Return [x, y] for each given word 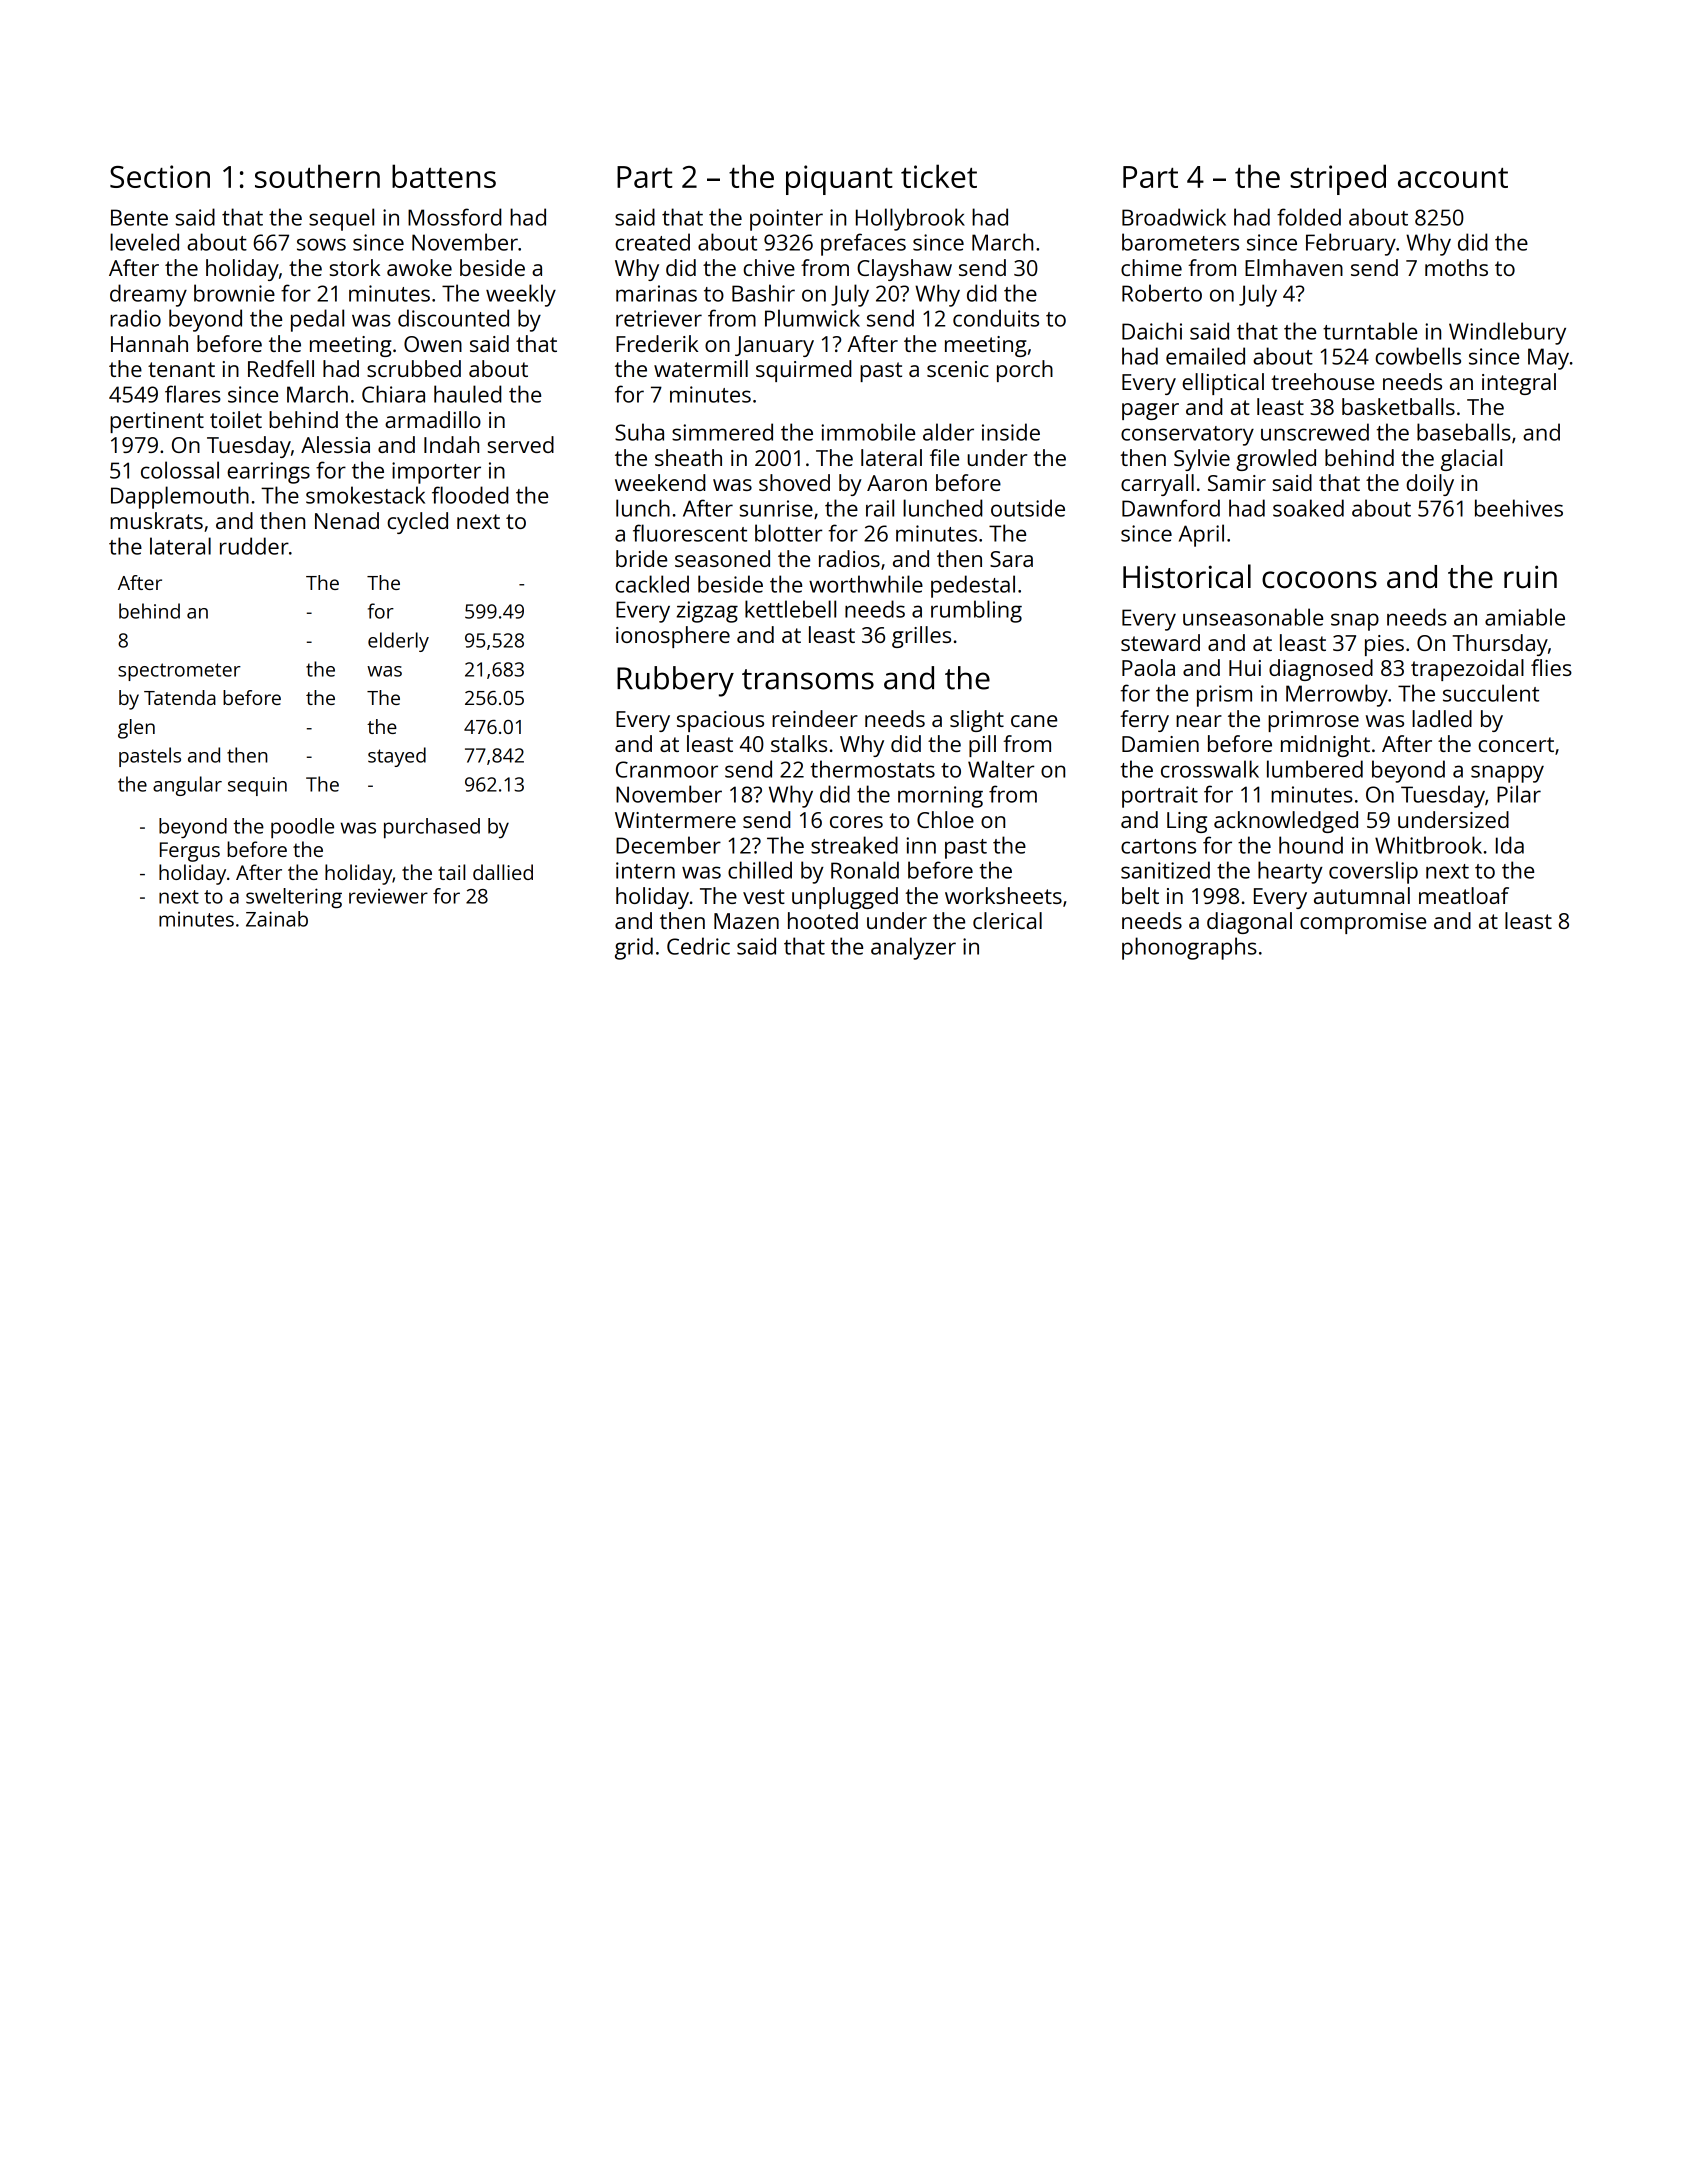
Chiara [393, 394]
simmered [722, 432]
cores [856, 822]
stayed [397, 757]
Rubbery [675, 681]
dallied [503, 872]
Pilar [1519, 794]
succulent [1491, 693]
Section [160, 176]
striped [1338, 179]
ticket [939, 176]
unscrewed [1315, 432]
